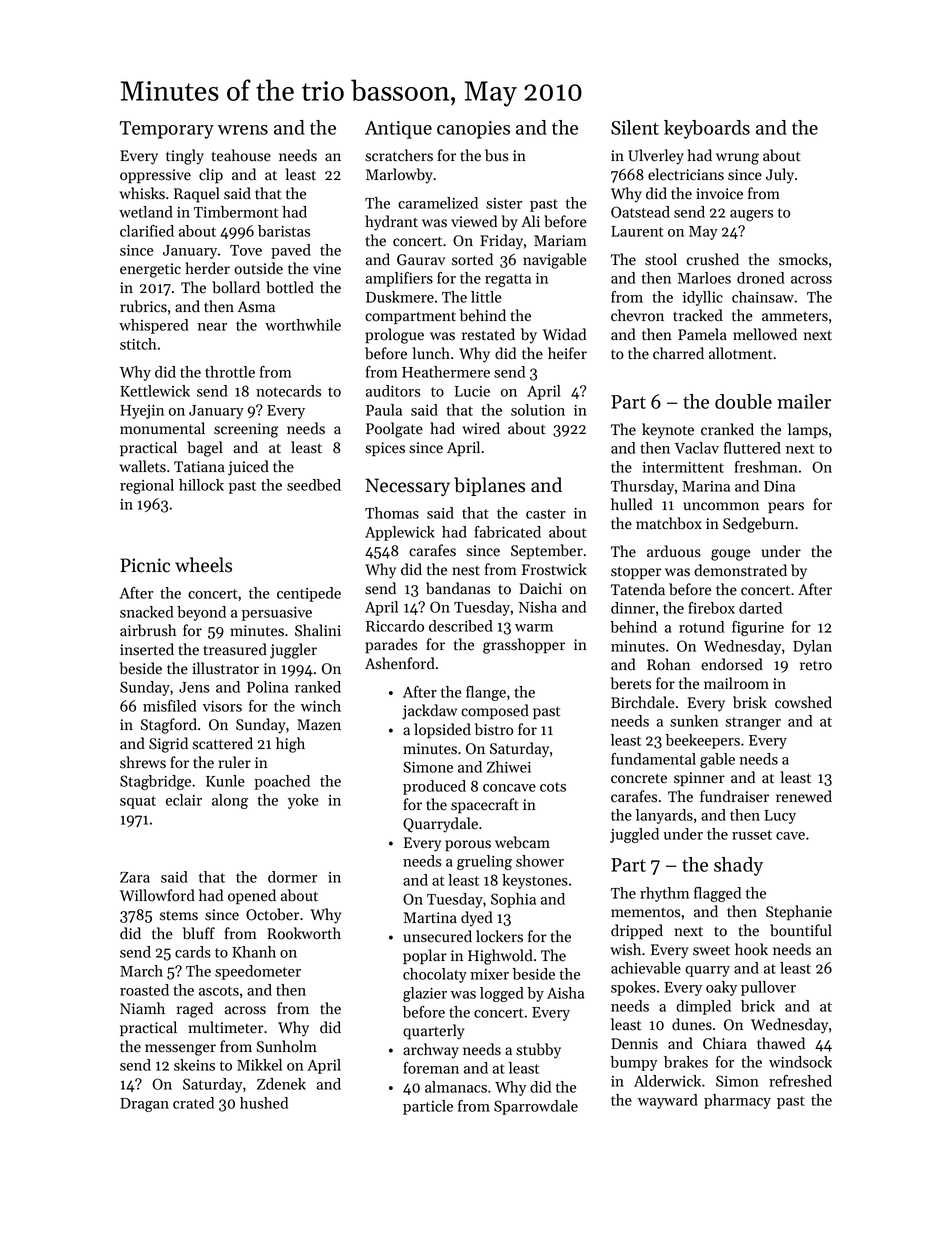  I want to click on Thursday, so click(642, 487).
